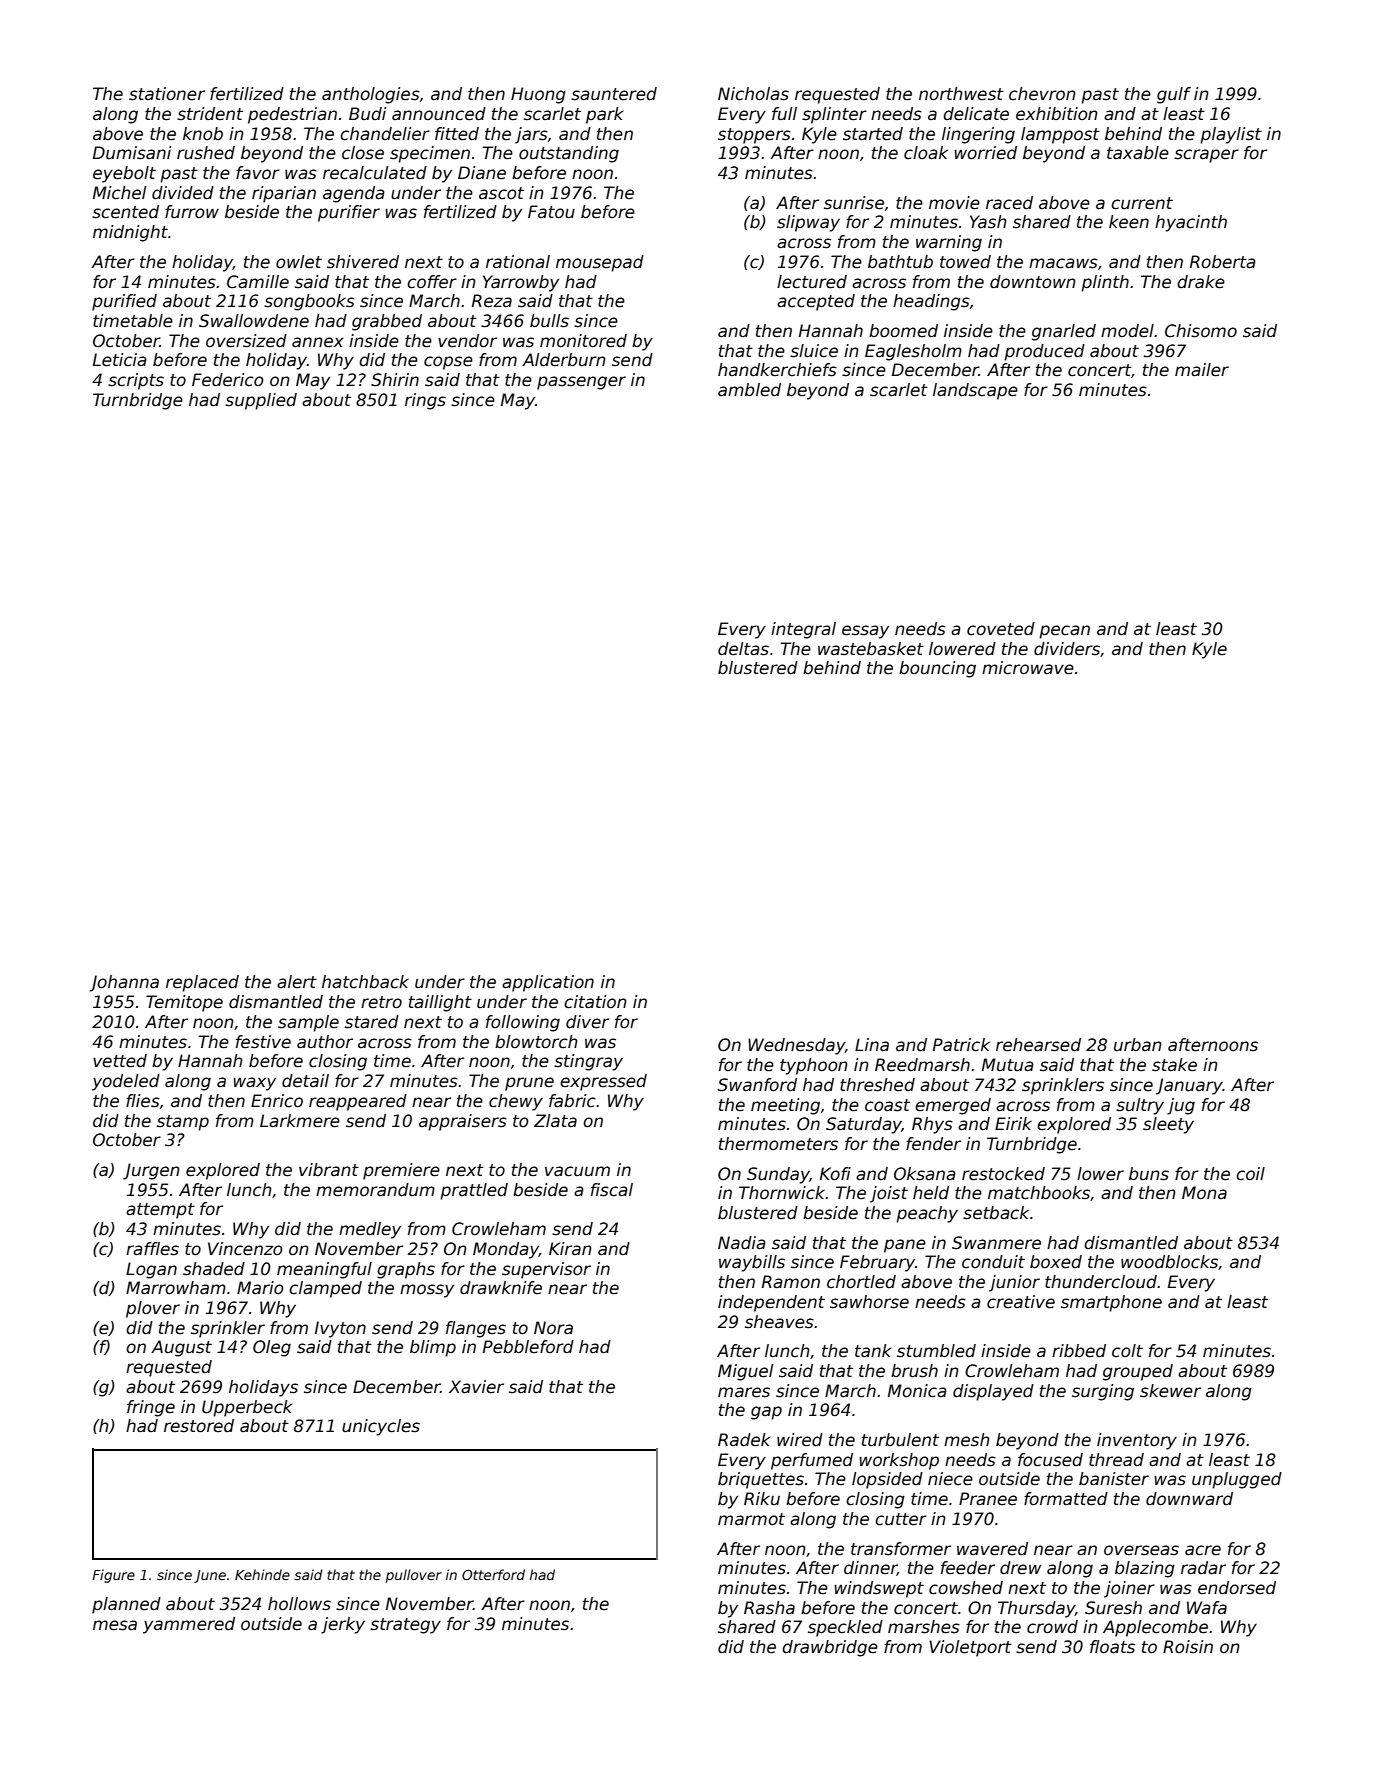  Describe the element at coordinates (124, 302) in the screenshot. I see `purified` at that location.
